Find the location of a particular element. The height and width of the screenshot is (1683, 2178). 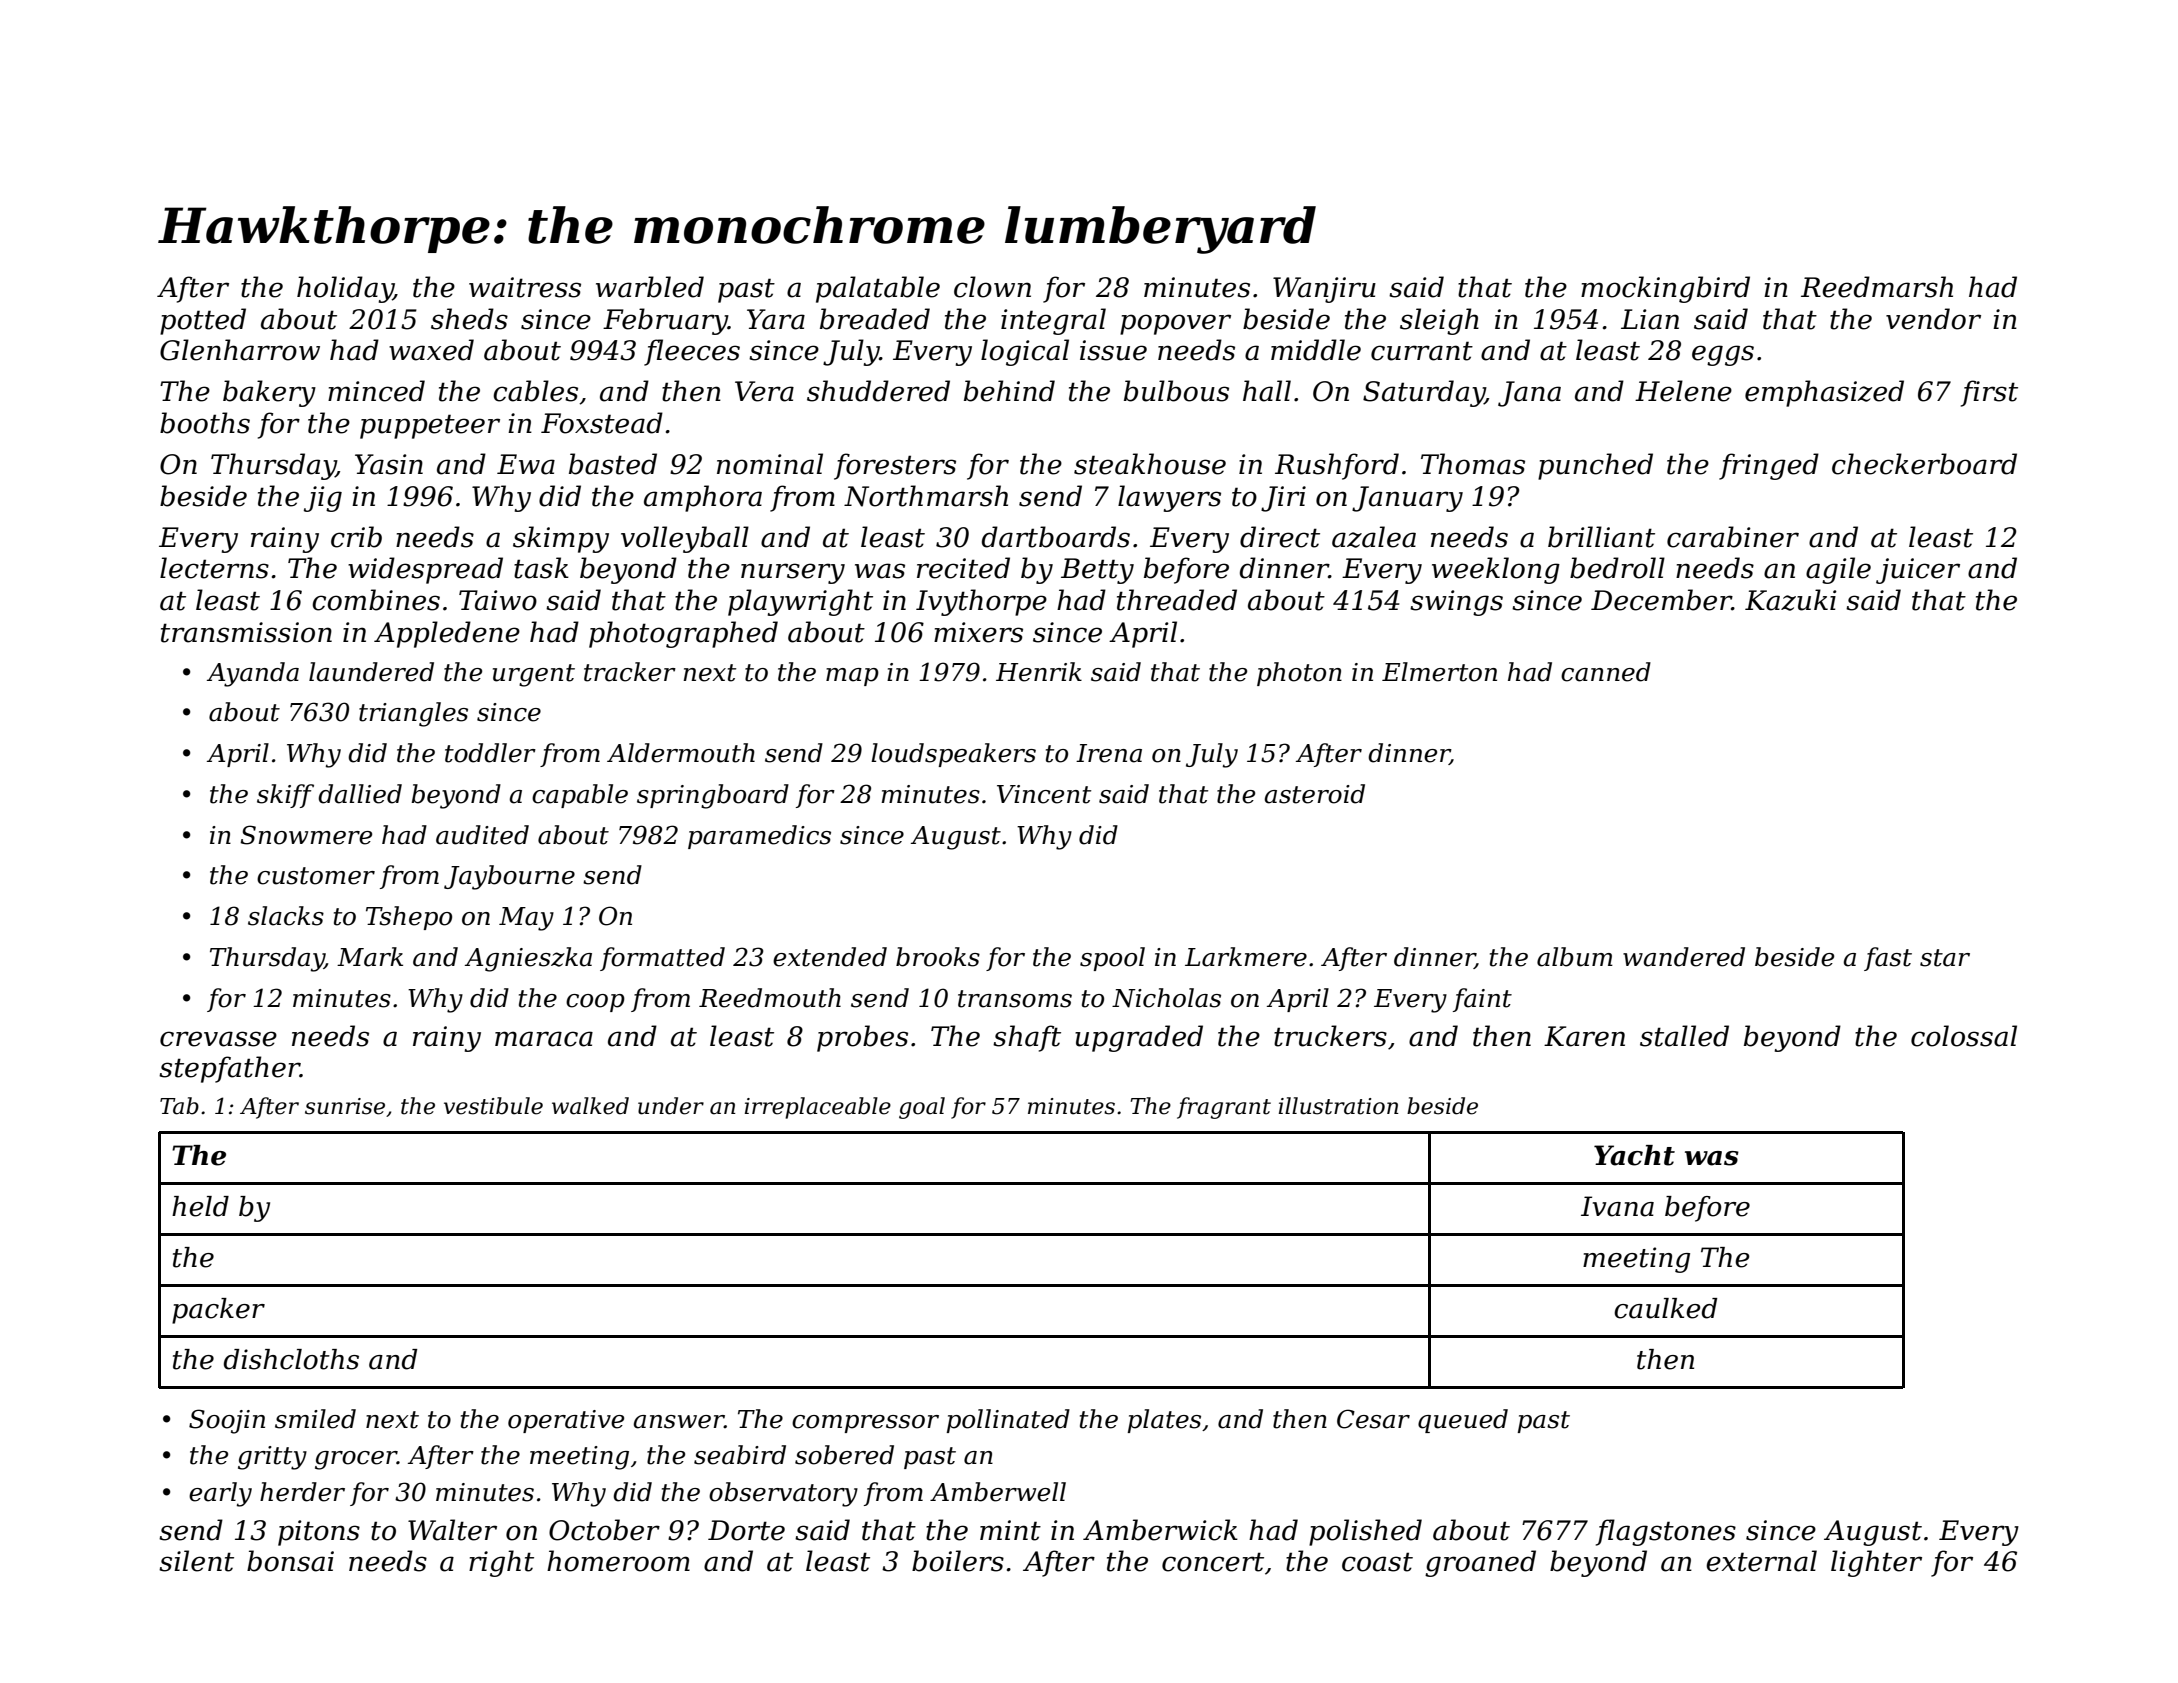

lecterns is located at coordinates (214, 568).
